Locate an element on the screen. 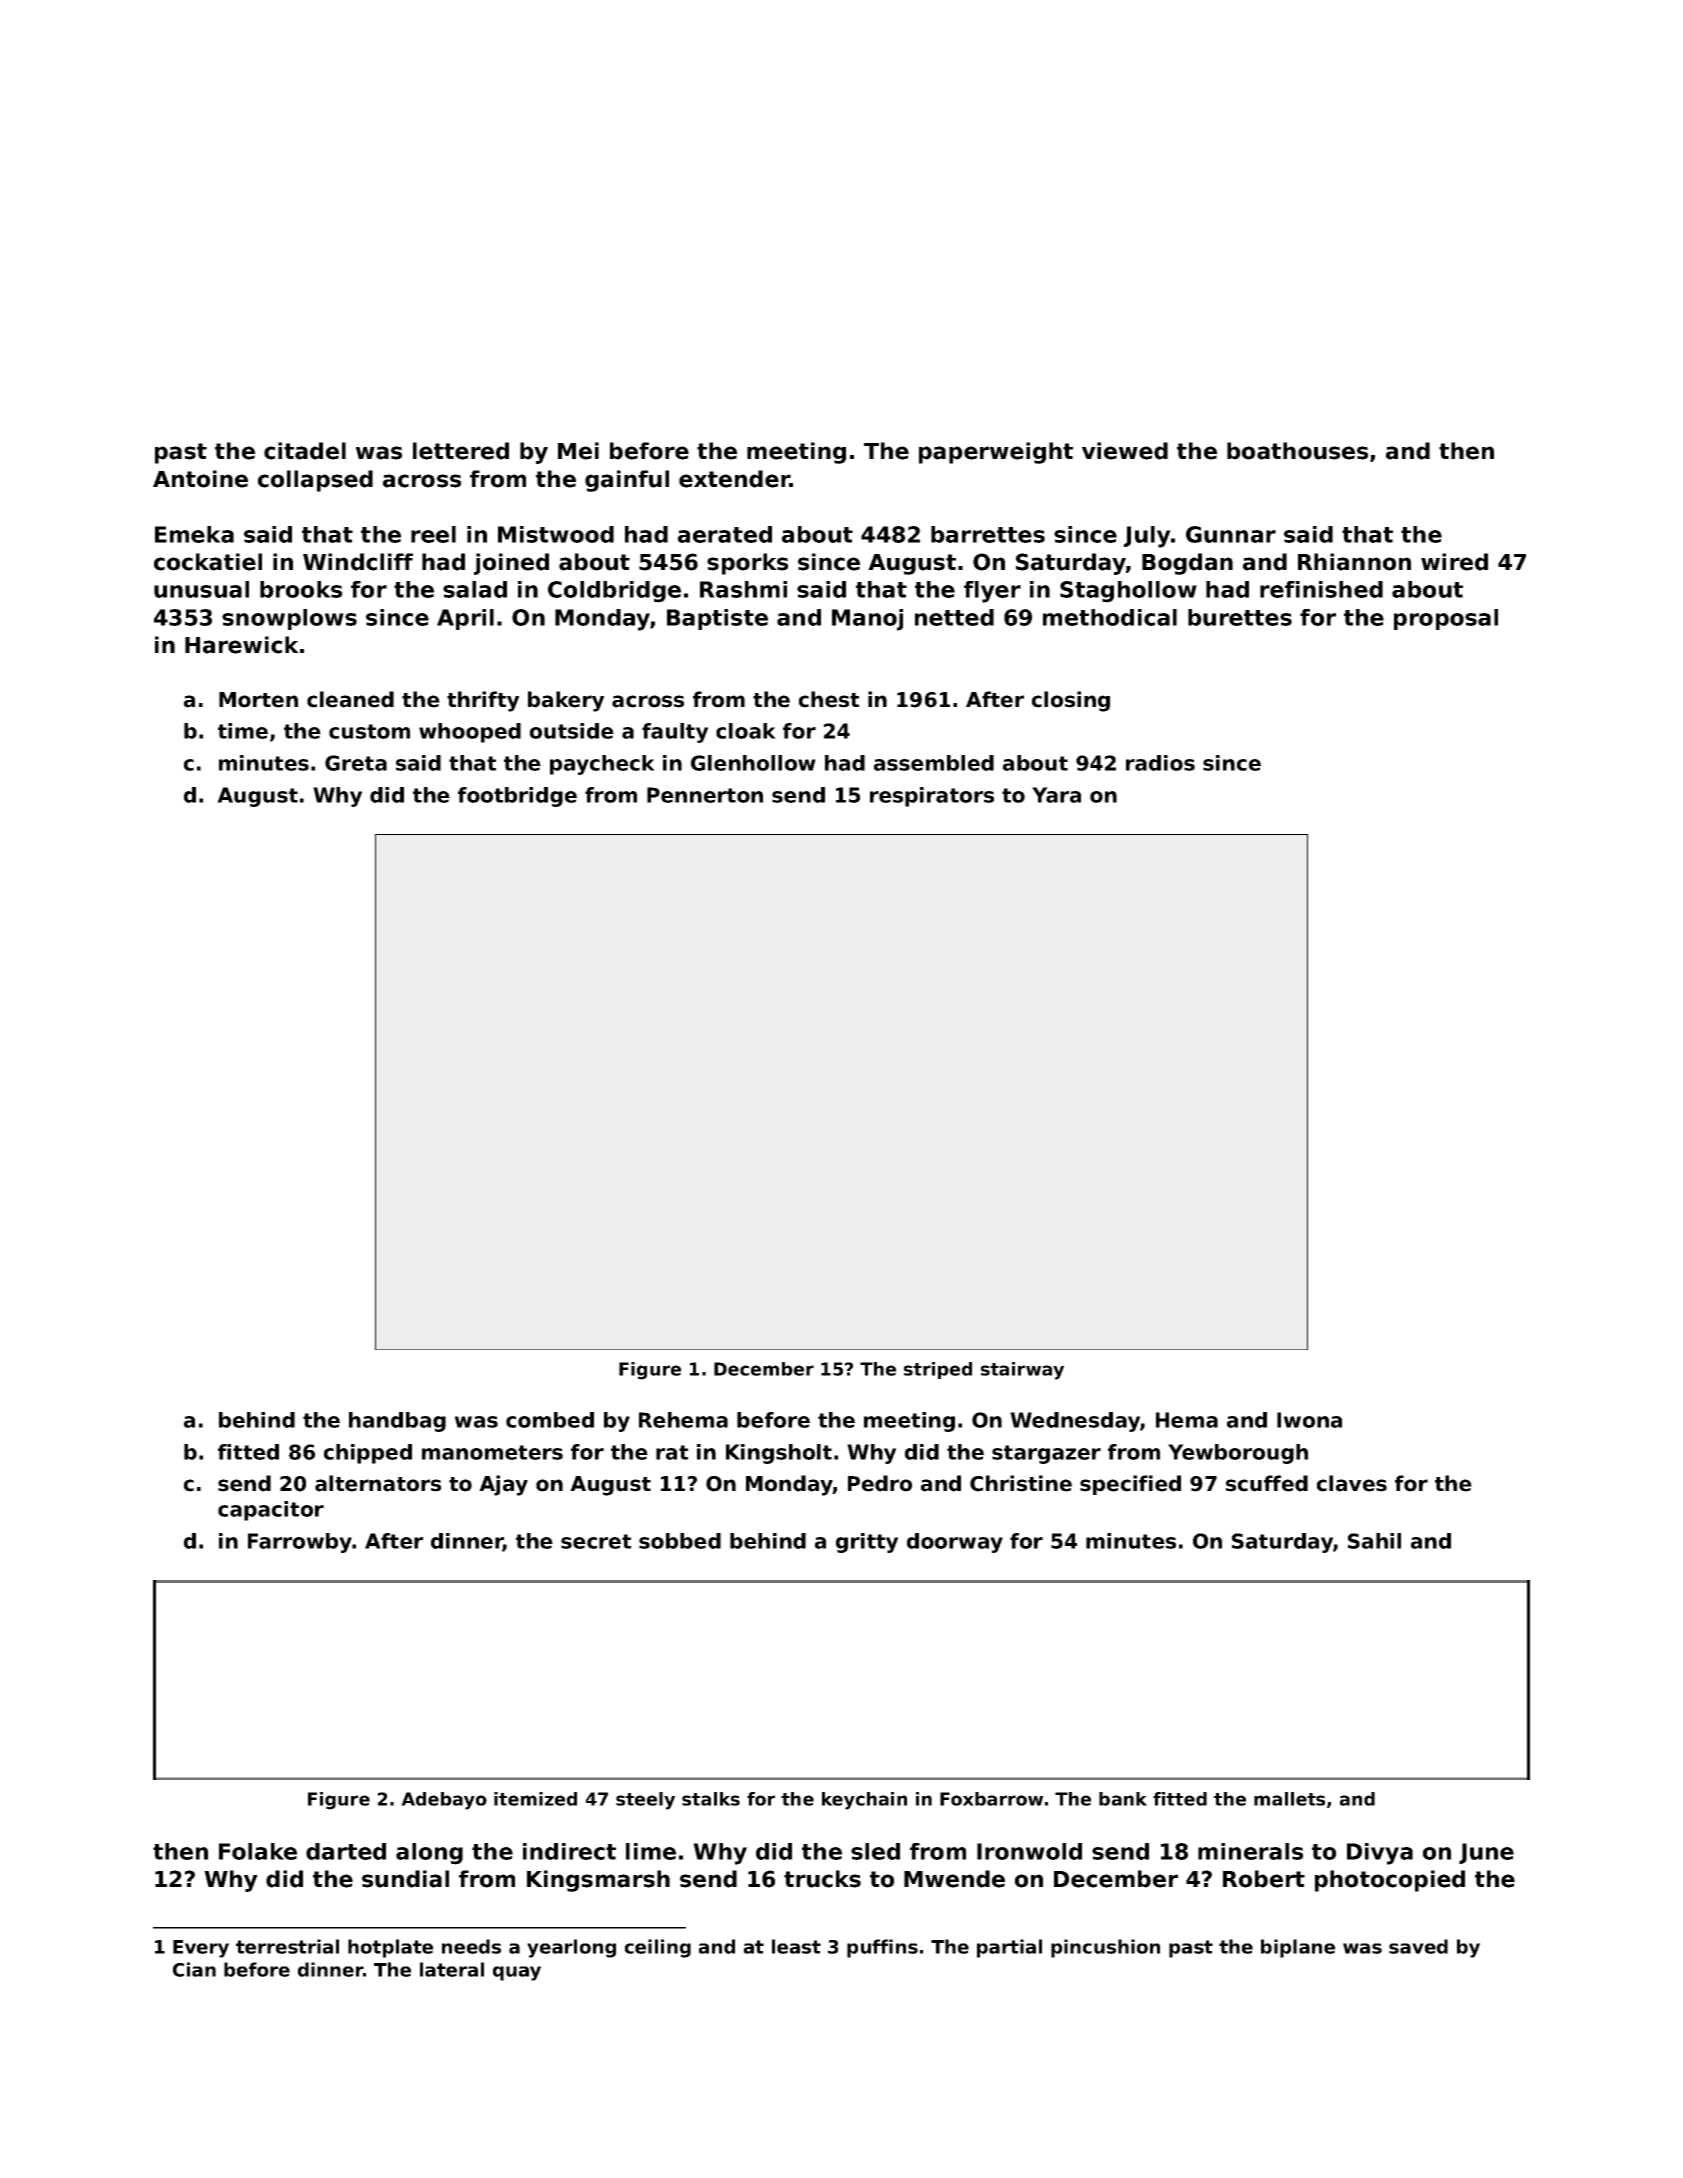 The height and width of the screenshot is (2178, 1683). boathouses is located at coordinates (1297, 451).
